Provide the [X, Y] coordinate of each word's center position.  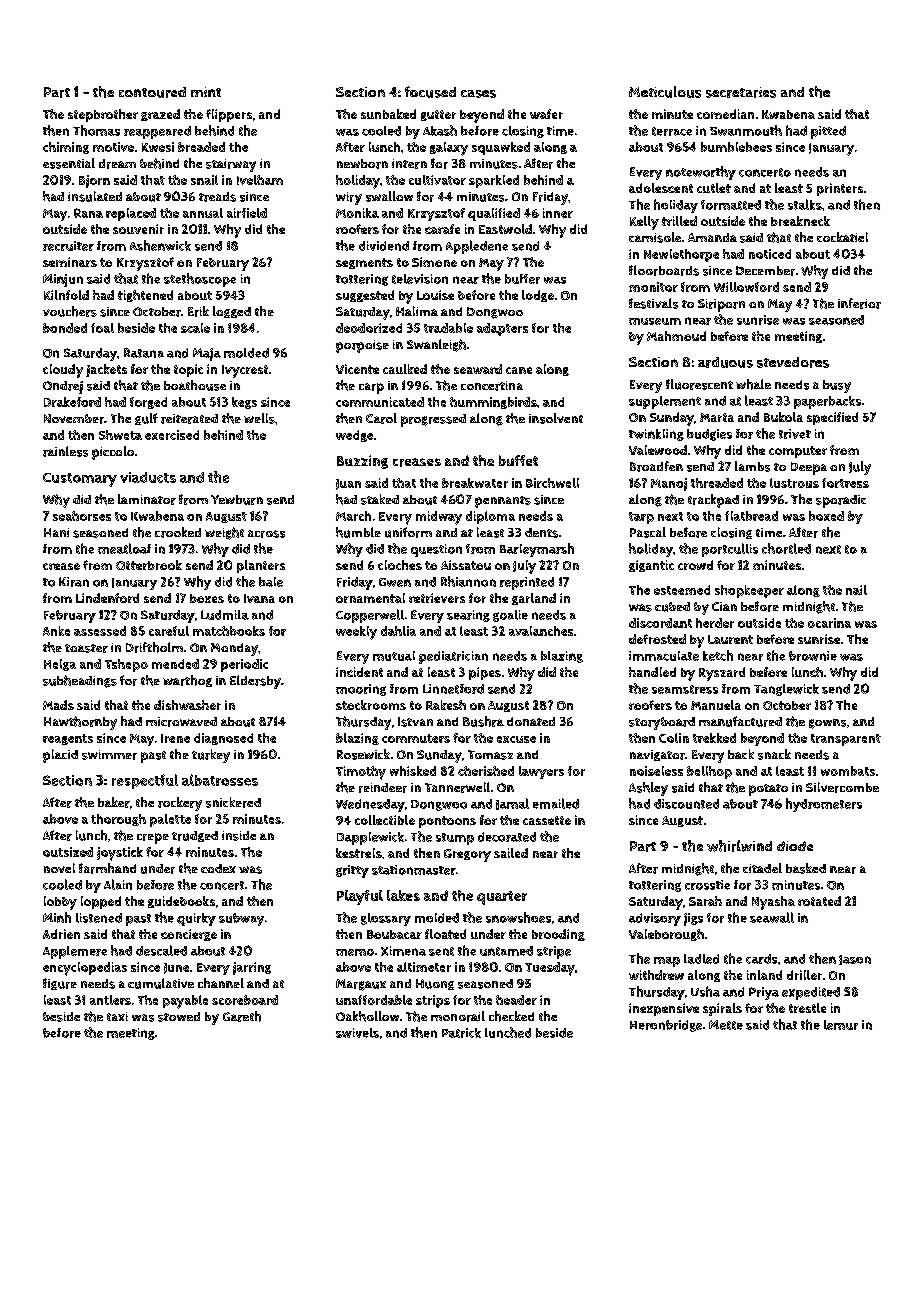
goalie [510, 616]
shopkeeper [749, 591]
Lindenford [107, 598]
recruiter [68, 246]
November [74, 419]
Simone [434, 262]
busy [837, 386]
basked [806, 868]
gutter [438, 115]
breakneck [800, 221]
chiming [66, 148]
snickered [233, 802]
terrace [672, 131]
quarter [502, 898]
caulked [405, 369]
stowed [179, 1017]
